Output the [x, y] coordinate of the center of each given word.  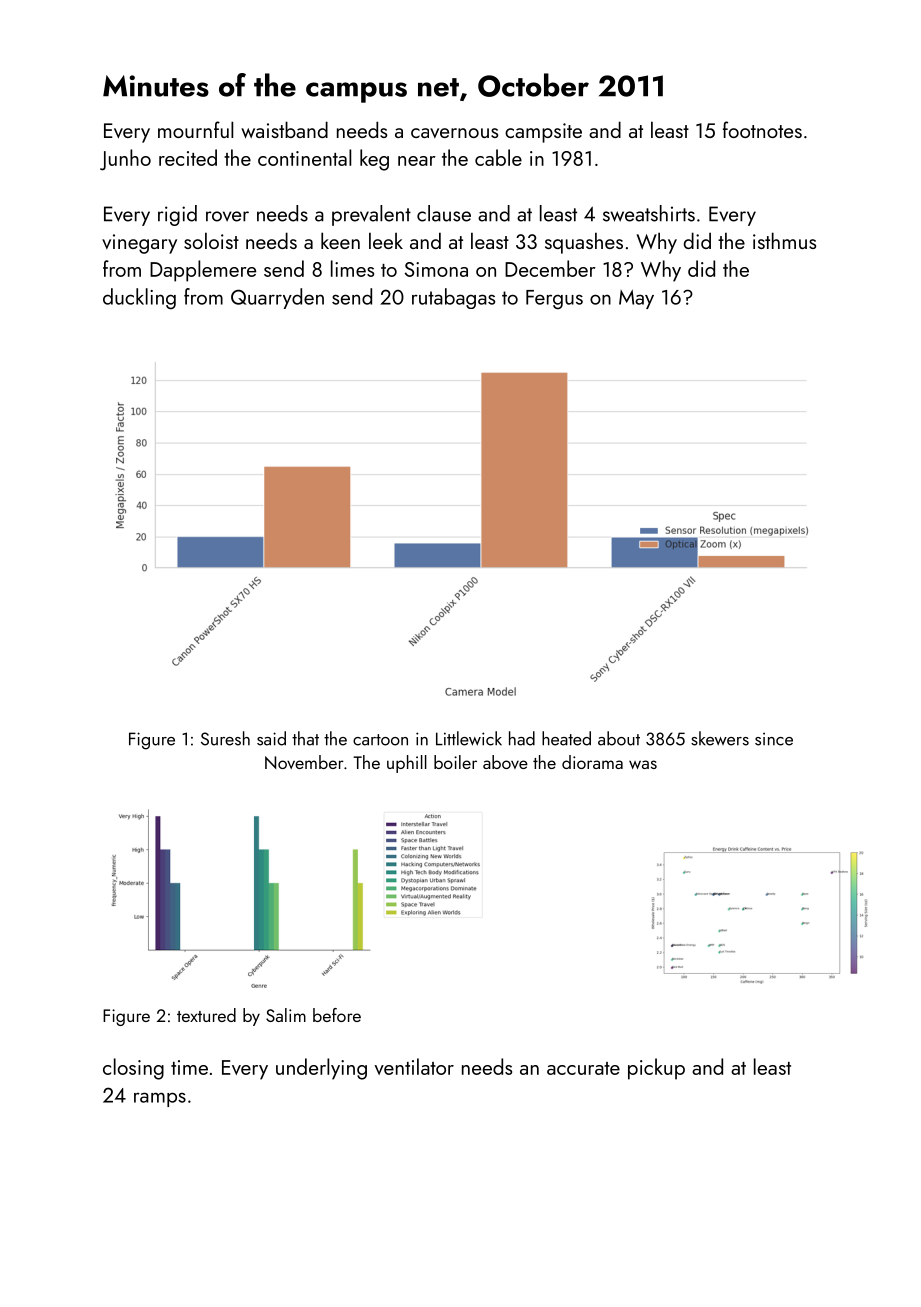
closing [133, 1069]
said [271, 738]
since [774, 739]
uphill [407, 764]
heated [566, 738]
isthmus [784, 240]
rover [227, 216]
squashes [584, 243]
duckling [139, 299]
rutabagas [453, 298]
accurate [583, 1068]
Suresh [225, 738]
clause [444, 213]
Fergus [554, 300]
